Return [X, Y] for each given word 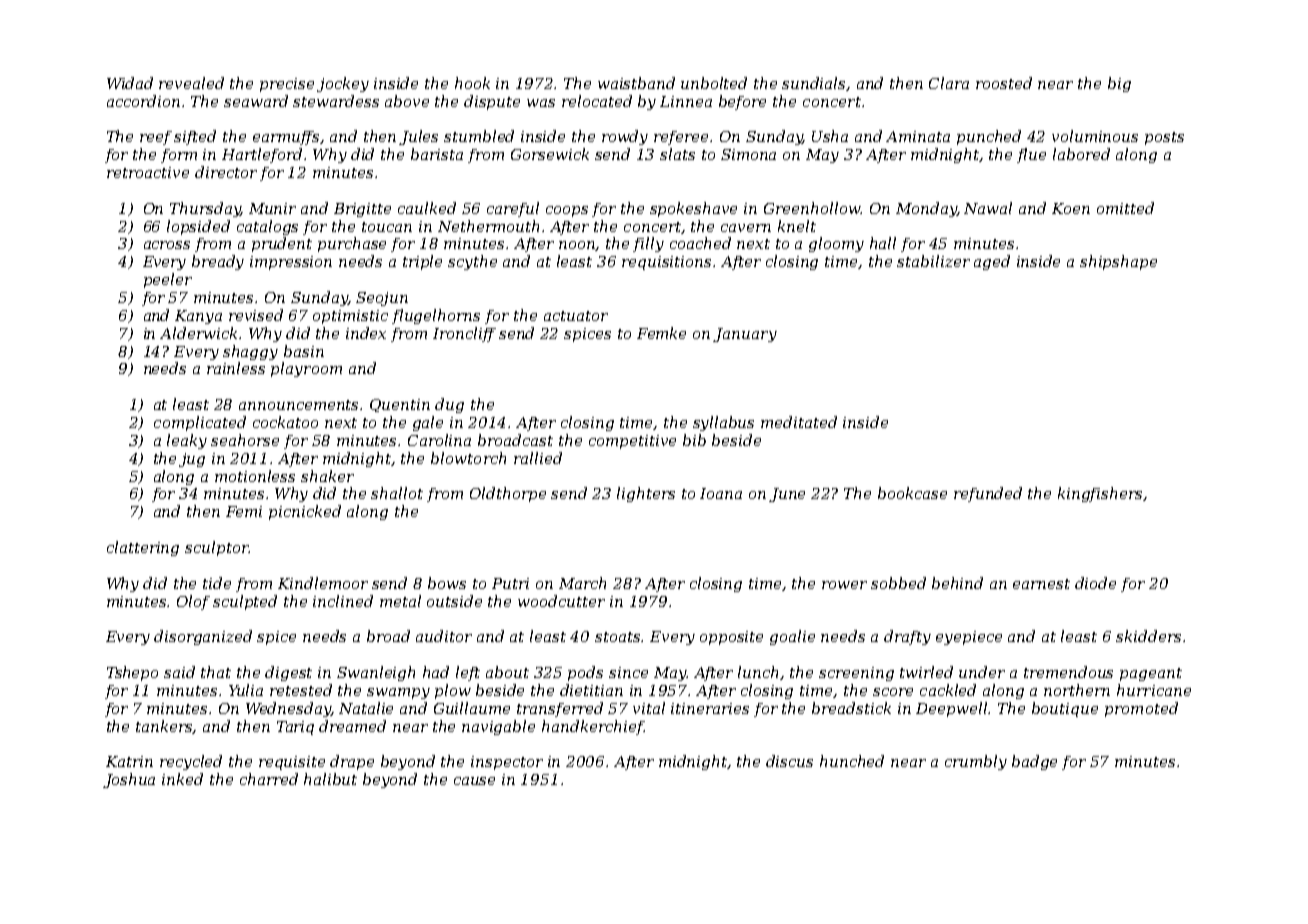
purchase [352, 244]
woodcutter [561, 601]
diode [1095, 583]
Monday [926, 209]
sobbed [898, 583]
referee [681, 138]
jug [192, 460]
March [582, 583]
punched [989, 137]
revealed [191, 83]
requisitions [666, 263]
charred [269, 779]
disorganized [203, 637]
